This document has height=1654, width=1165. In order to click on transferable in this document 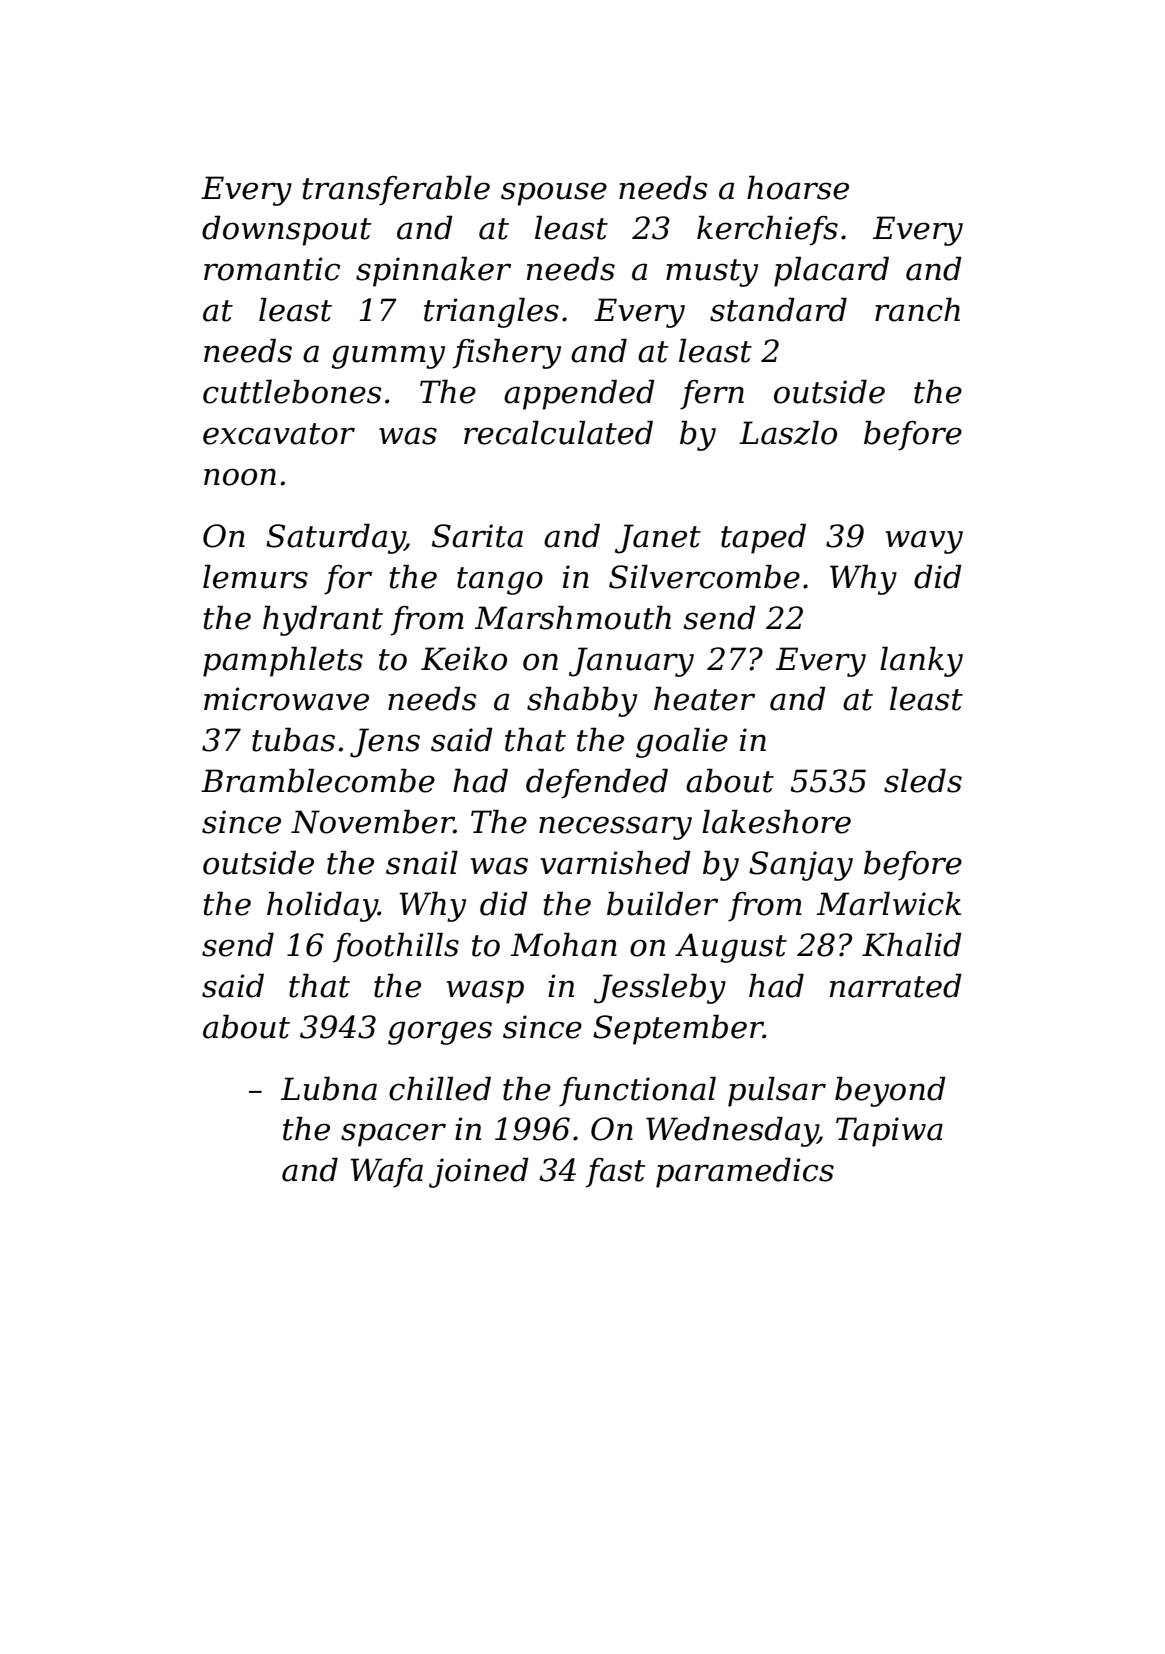, I will do `click(396, 190)`.
